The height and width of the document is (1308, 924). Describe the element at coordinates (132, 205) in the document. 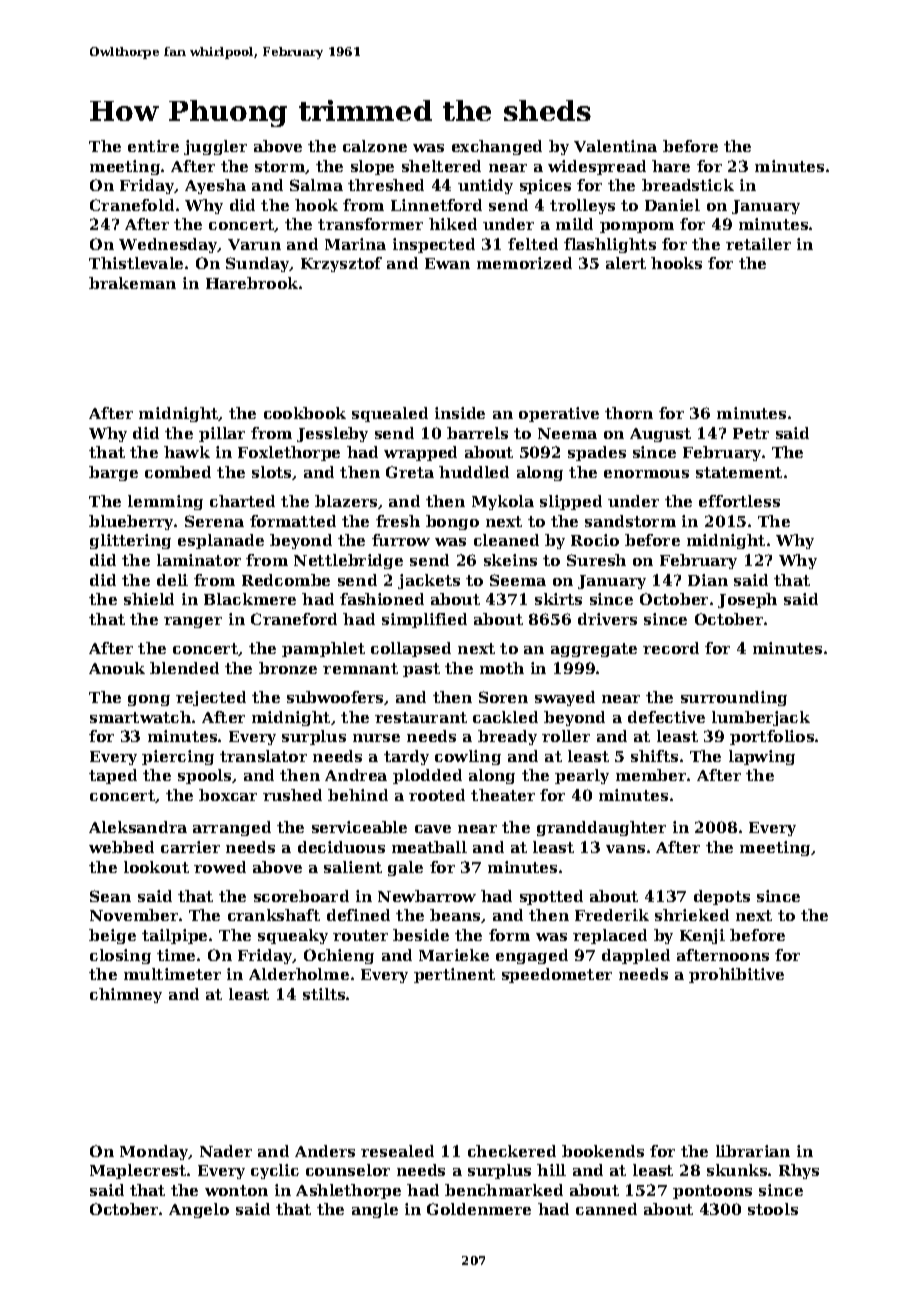

I see `Cranefold` at that location.
